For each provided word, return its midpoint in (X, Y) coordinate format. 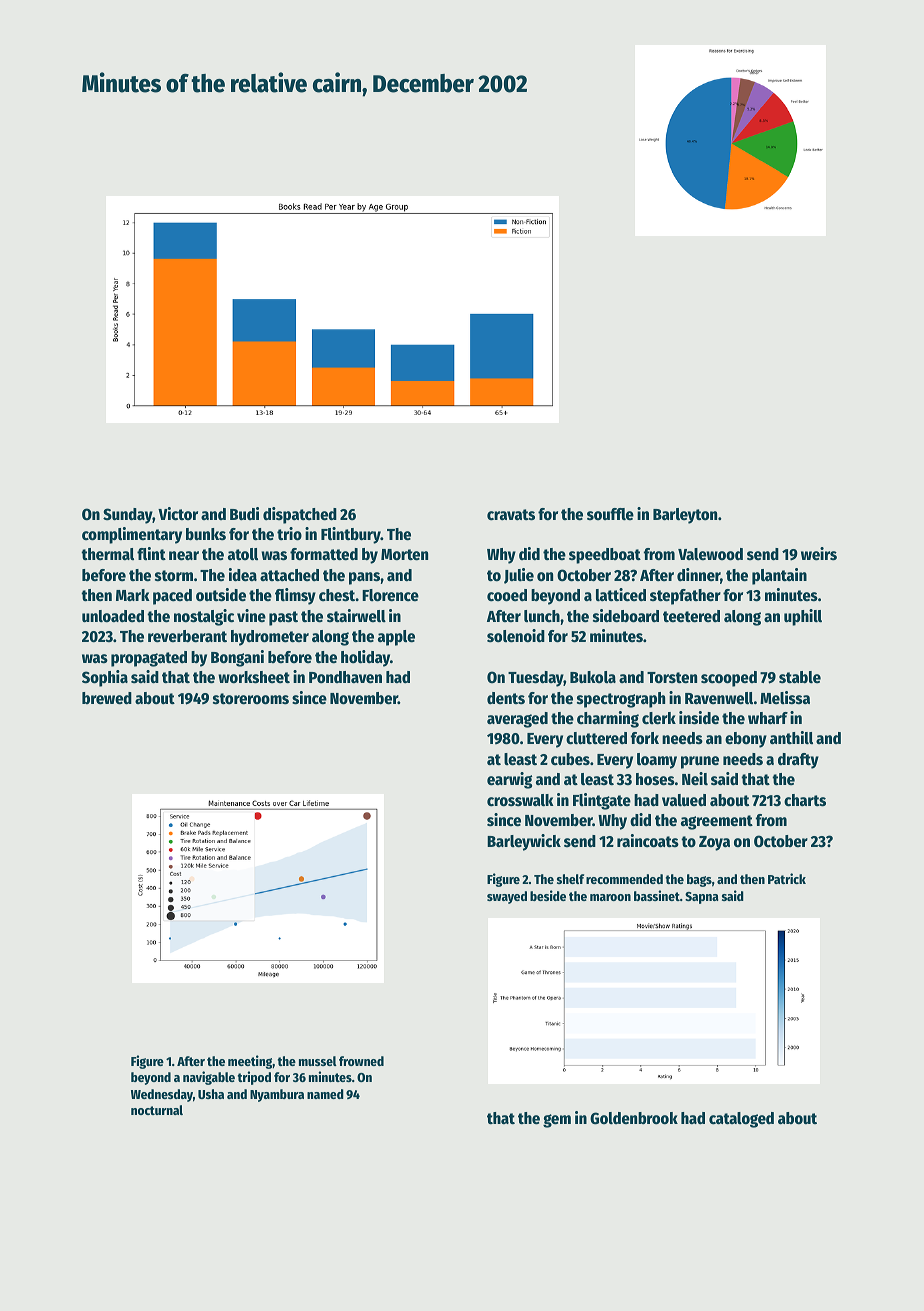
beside (548, 895)
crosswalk (520, 800)
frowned (361, 1061)
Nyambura (277, 1095)
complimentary (132, 535)
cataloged (741, 1120)
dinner (698, 575)
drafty (798, 761)
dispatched (300, 515)
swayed (507, 897)
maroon (610, 897)
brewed (107, 698)
